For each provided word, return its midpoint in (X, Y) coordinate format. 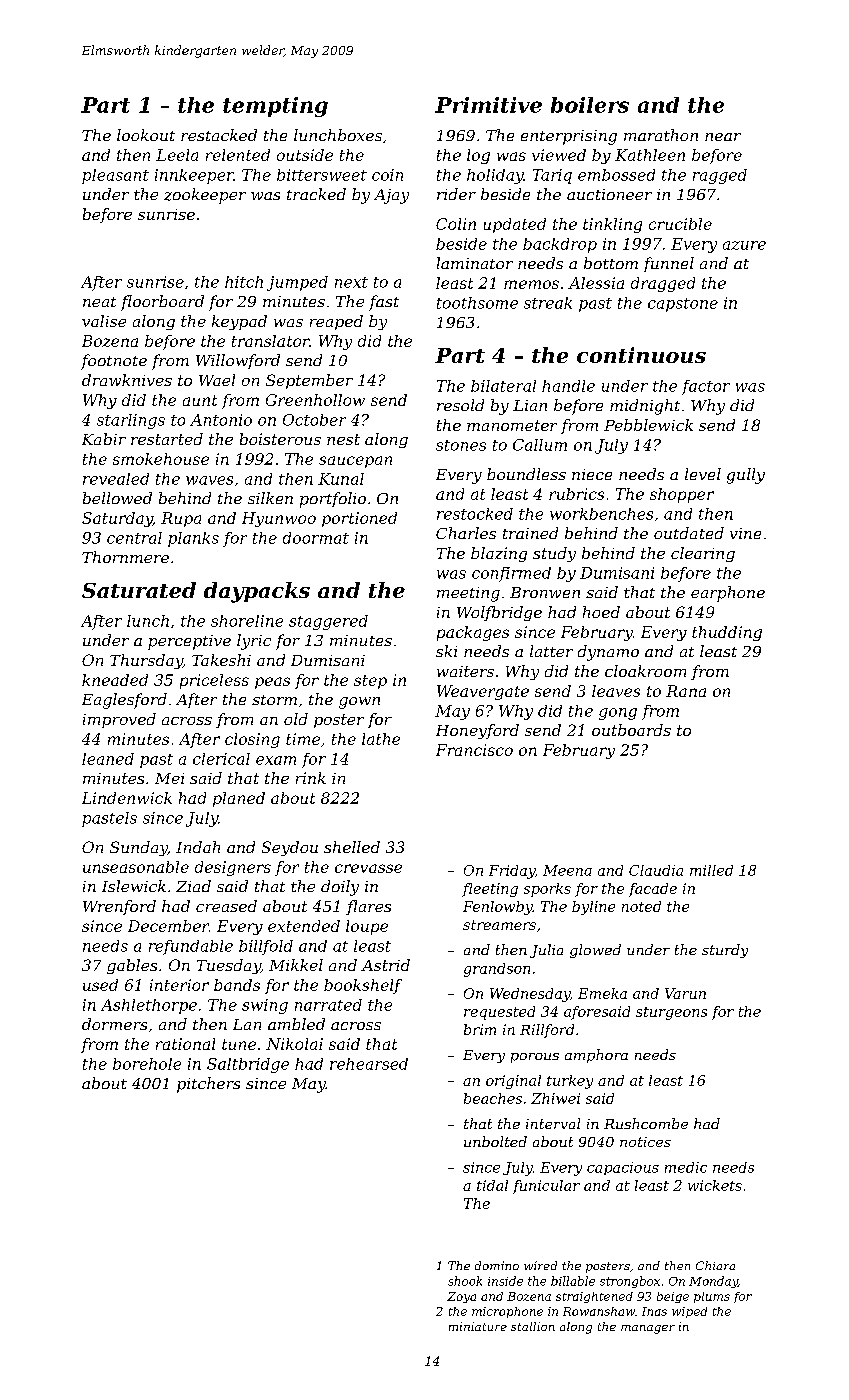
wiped (689, 1312)
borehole (147, 1064)
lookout (146, 135)
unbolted (495, 1141)
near (723, 137)
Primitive (488, 105)
